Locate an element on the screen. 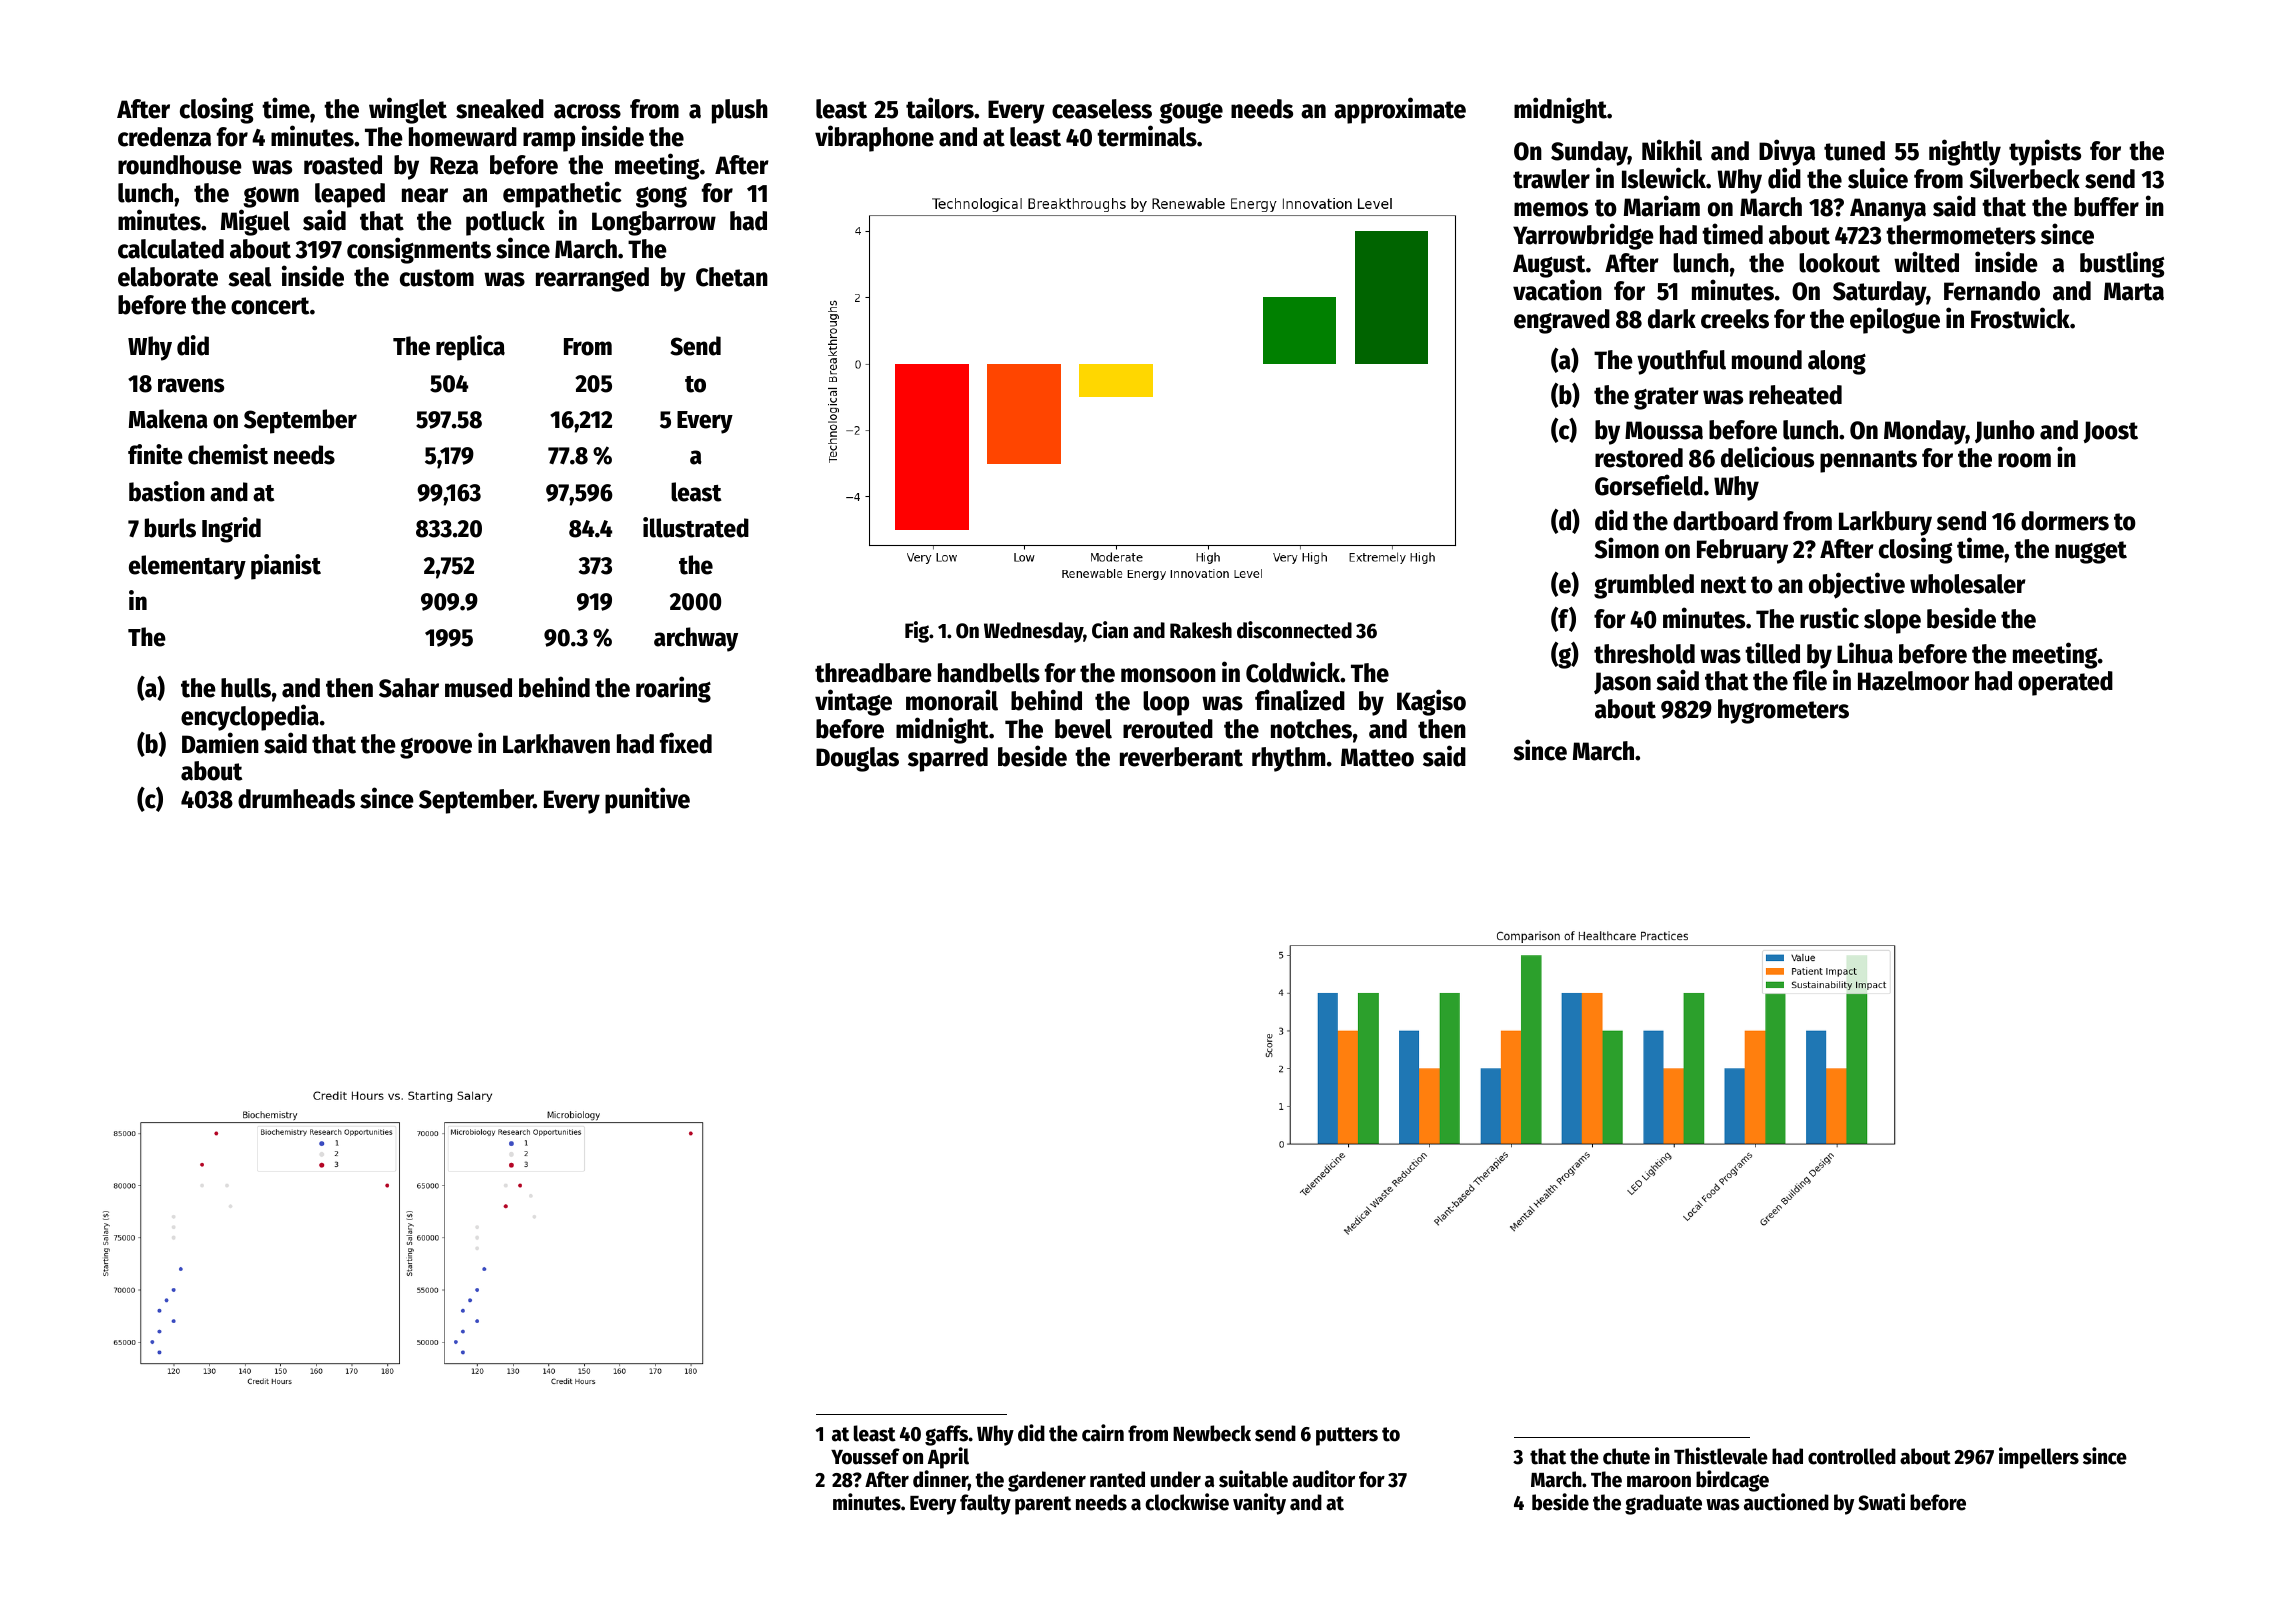 This screenshot has width=2282, height=1614. drumheads is located at coordinates (296, 799).
